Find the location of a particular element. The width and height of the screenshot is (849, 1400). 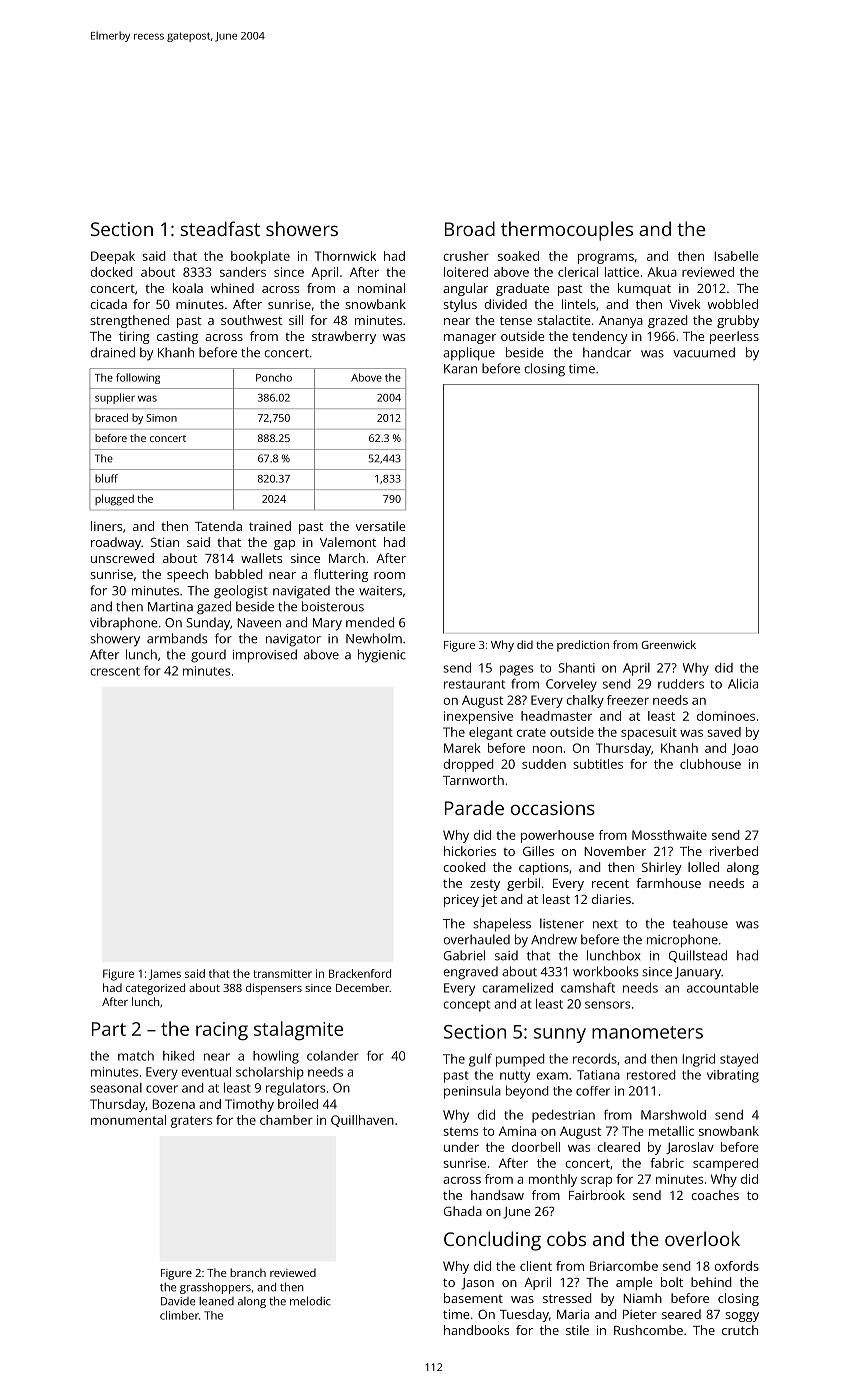

Tatenda is located at coordinates (218, 526).
